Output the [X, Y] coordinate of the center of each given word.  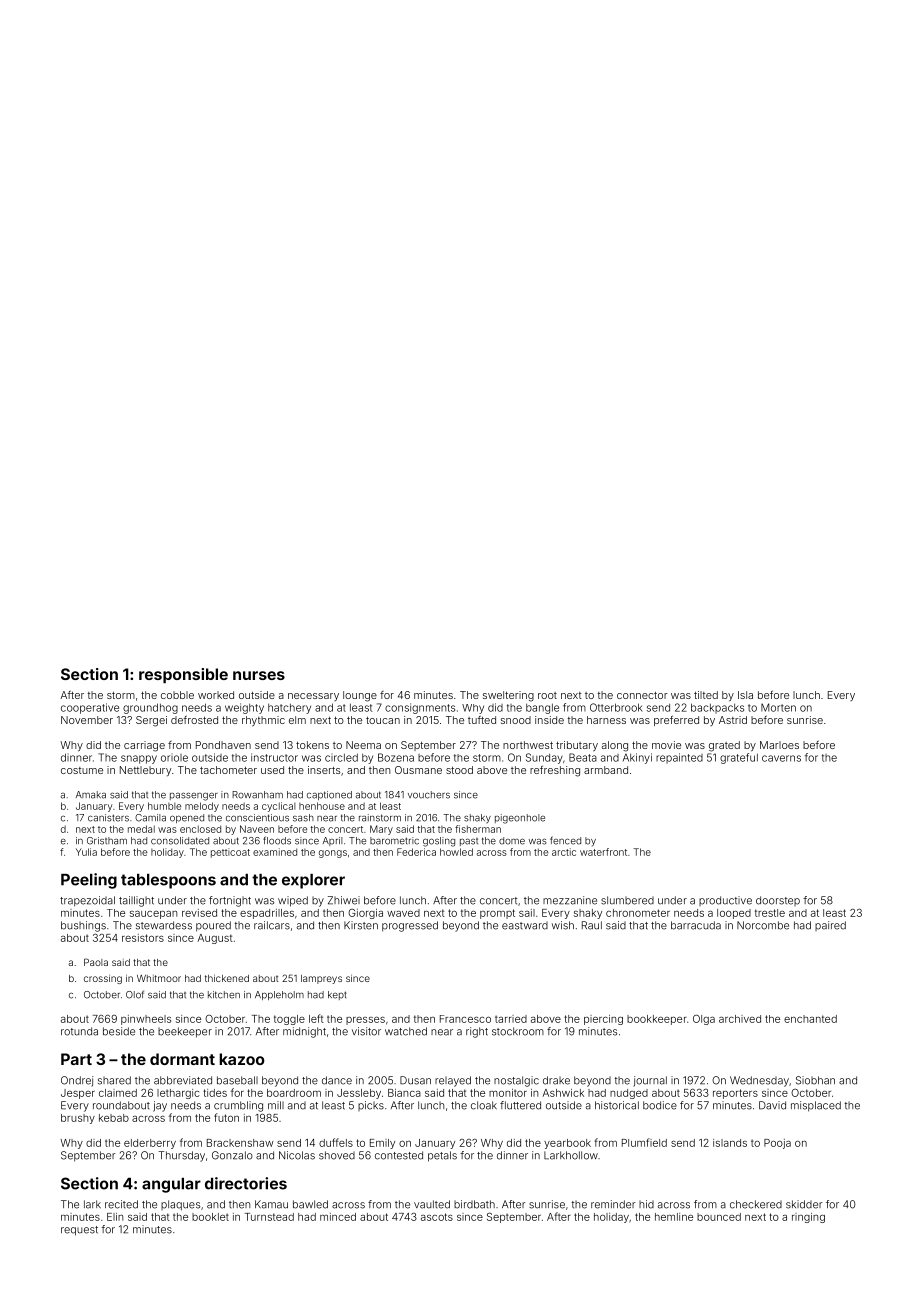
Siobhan [815, 1080]
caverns [781, 758]
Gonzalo [232, 1155]
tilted [706, 695]
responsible [183, 675]
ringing [808, 1218]
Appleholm [279, 995]
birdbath [474, 1204]
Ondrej [77, 1081]
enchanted [810, 1019]
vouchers [429, 795]
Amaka [91, 795]
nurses [259, 675]
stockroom [518, 1031]
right [477, 1032]
